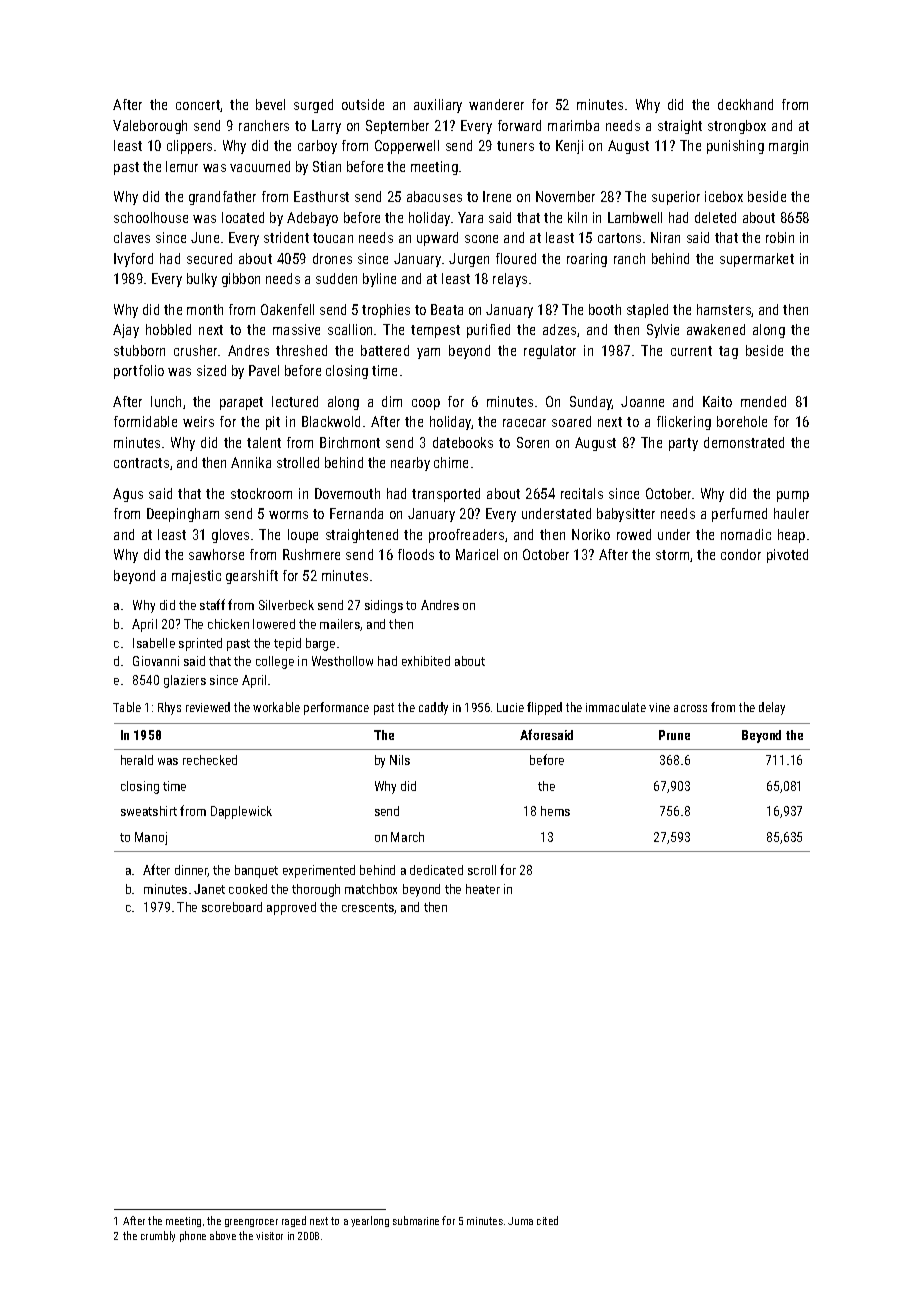  I want to click on mended, so click(763, 401).
